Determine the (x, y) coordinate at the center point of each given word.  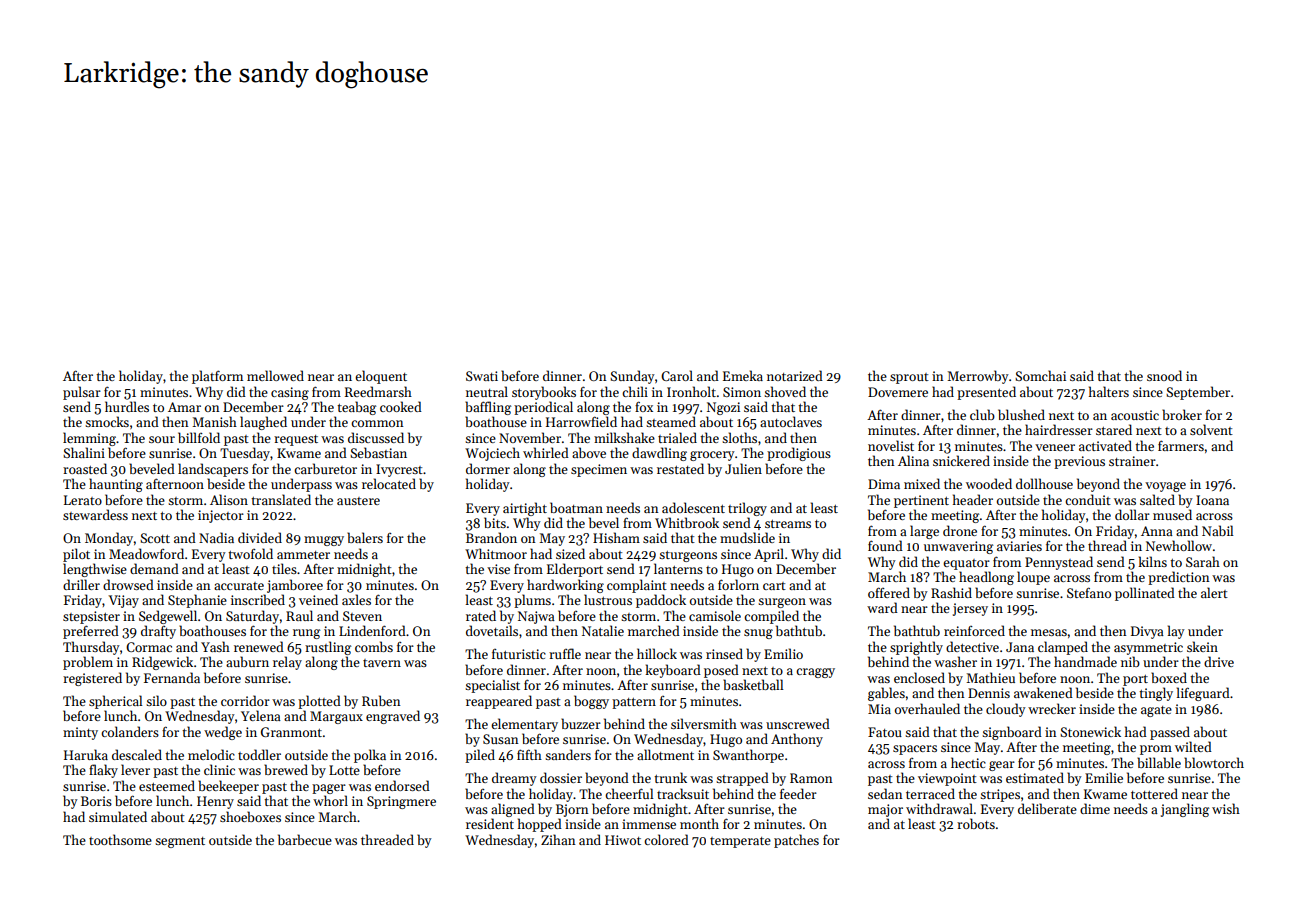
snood (1164, 375)
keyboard (673, 671)
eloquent (381, 377)
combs (374, 646)
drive (1219, 661)
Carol (677, 375)
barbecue (305, 839)
